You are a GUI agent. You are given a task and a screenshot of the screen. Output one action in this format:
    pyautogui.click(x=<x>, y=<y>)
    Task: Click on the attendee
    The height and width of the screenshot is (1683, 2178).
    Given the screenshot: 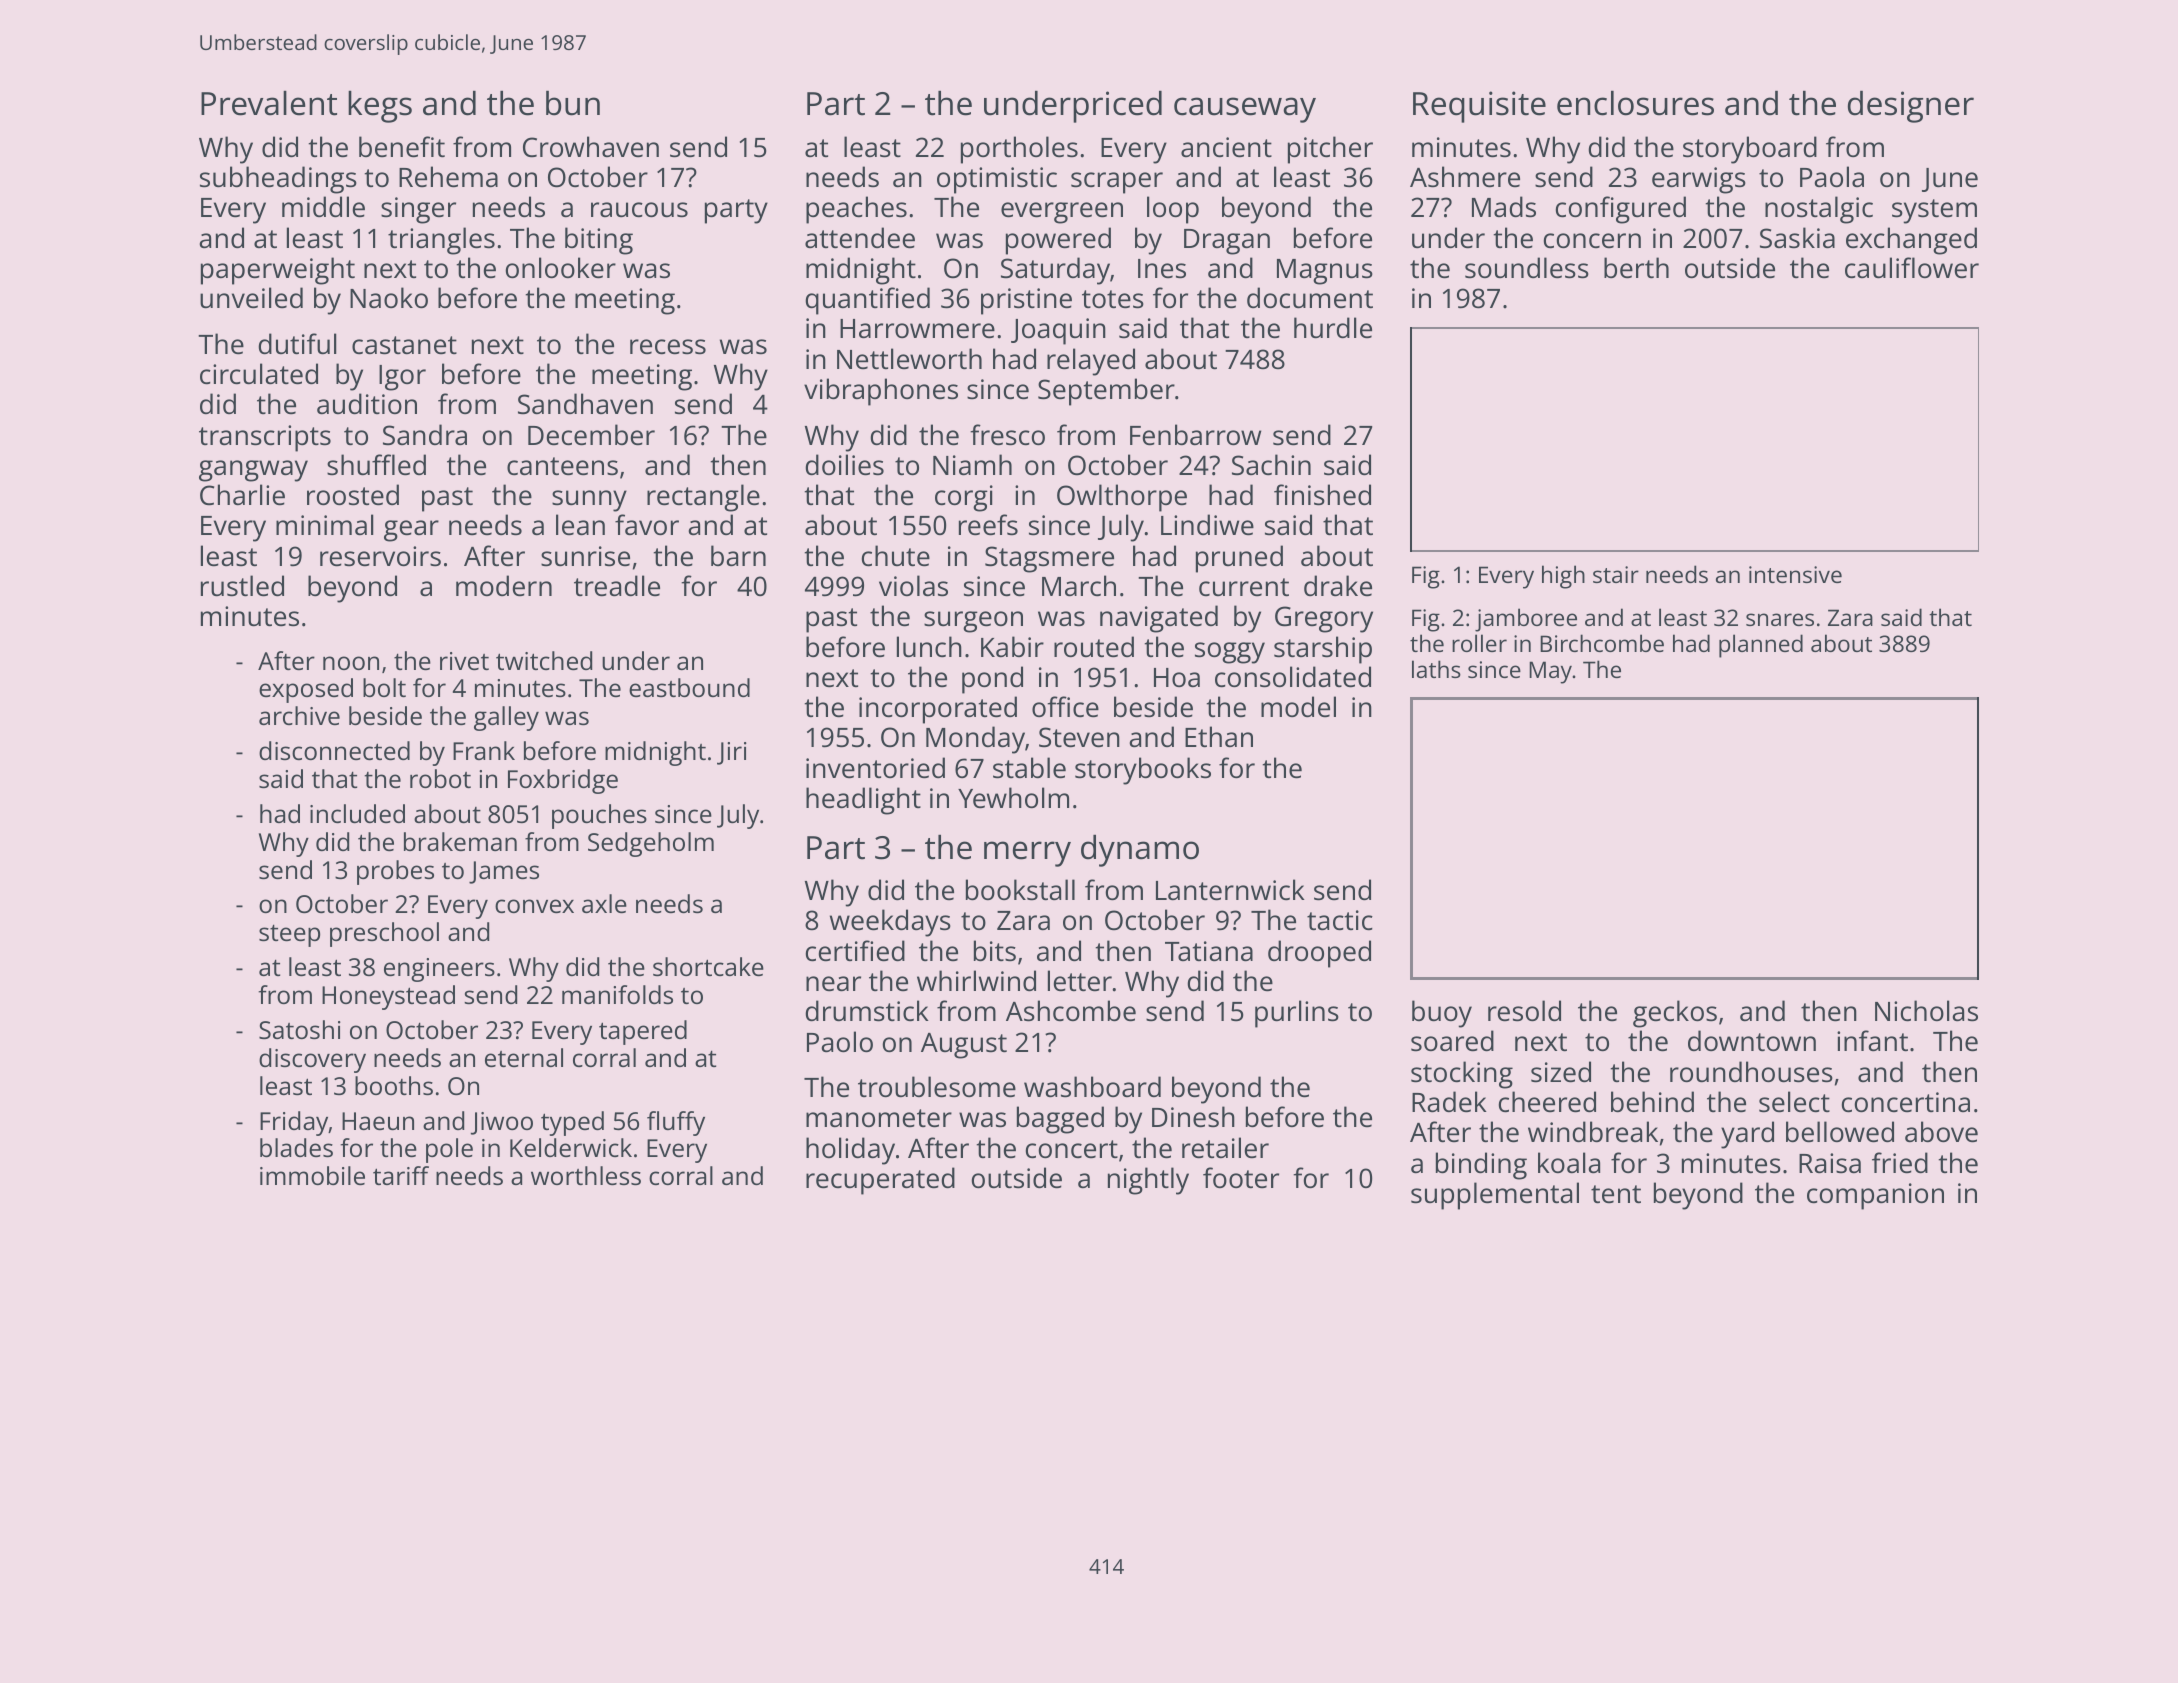 What is the action you would take?
    pyautogui.click(x=860, y=238)
